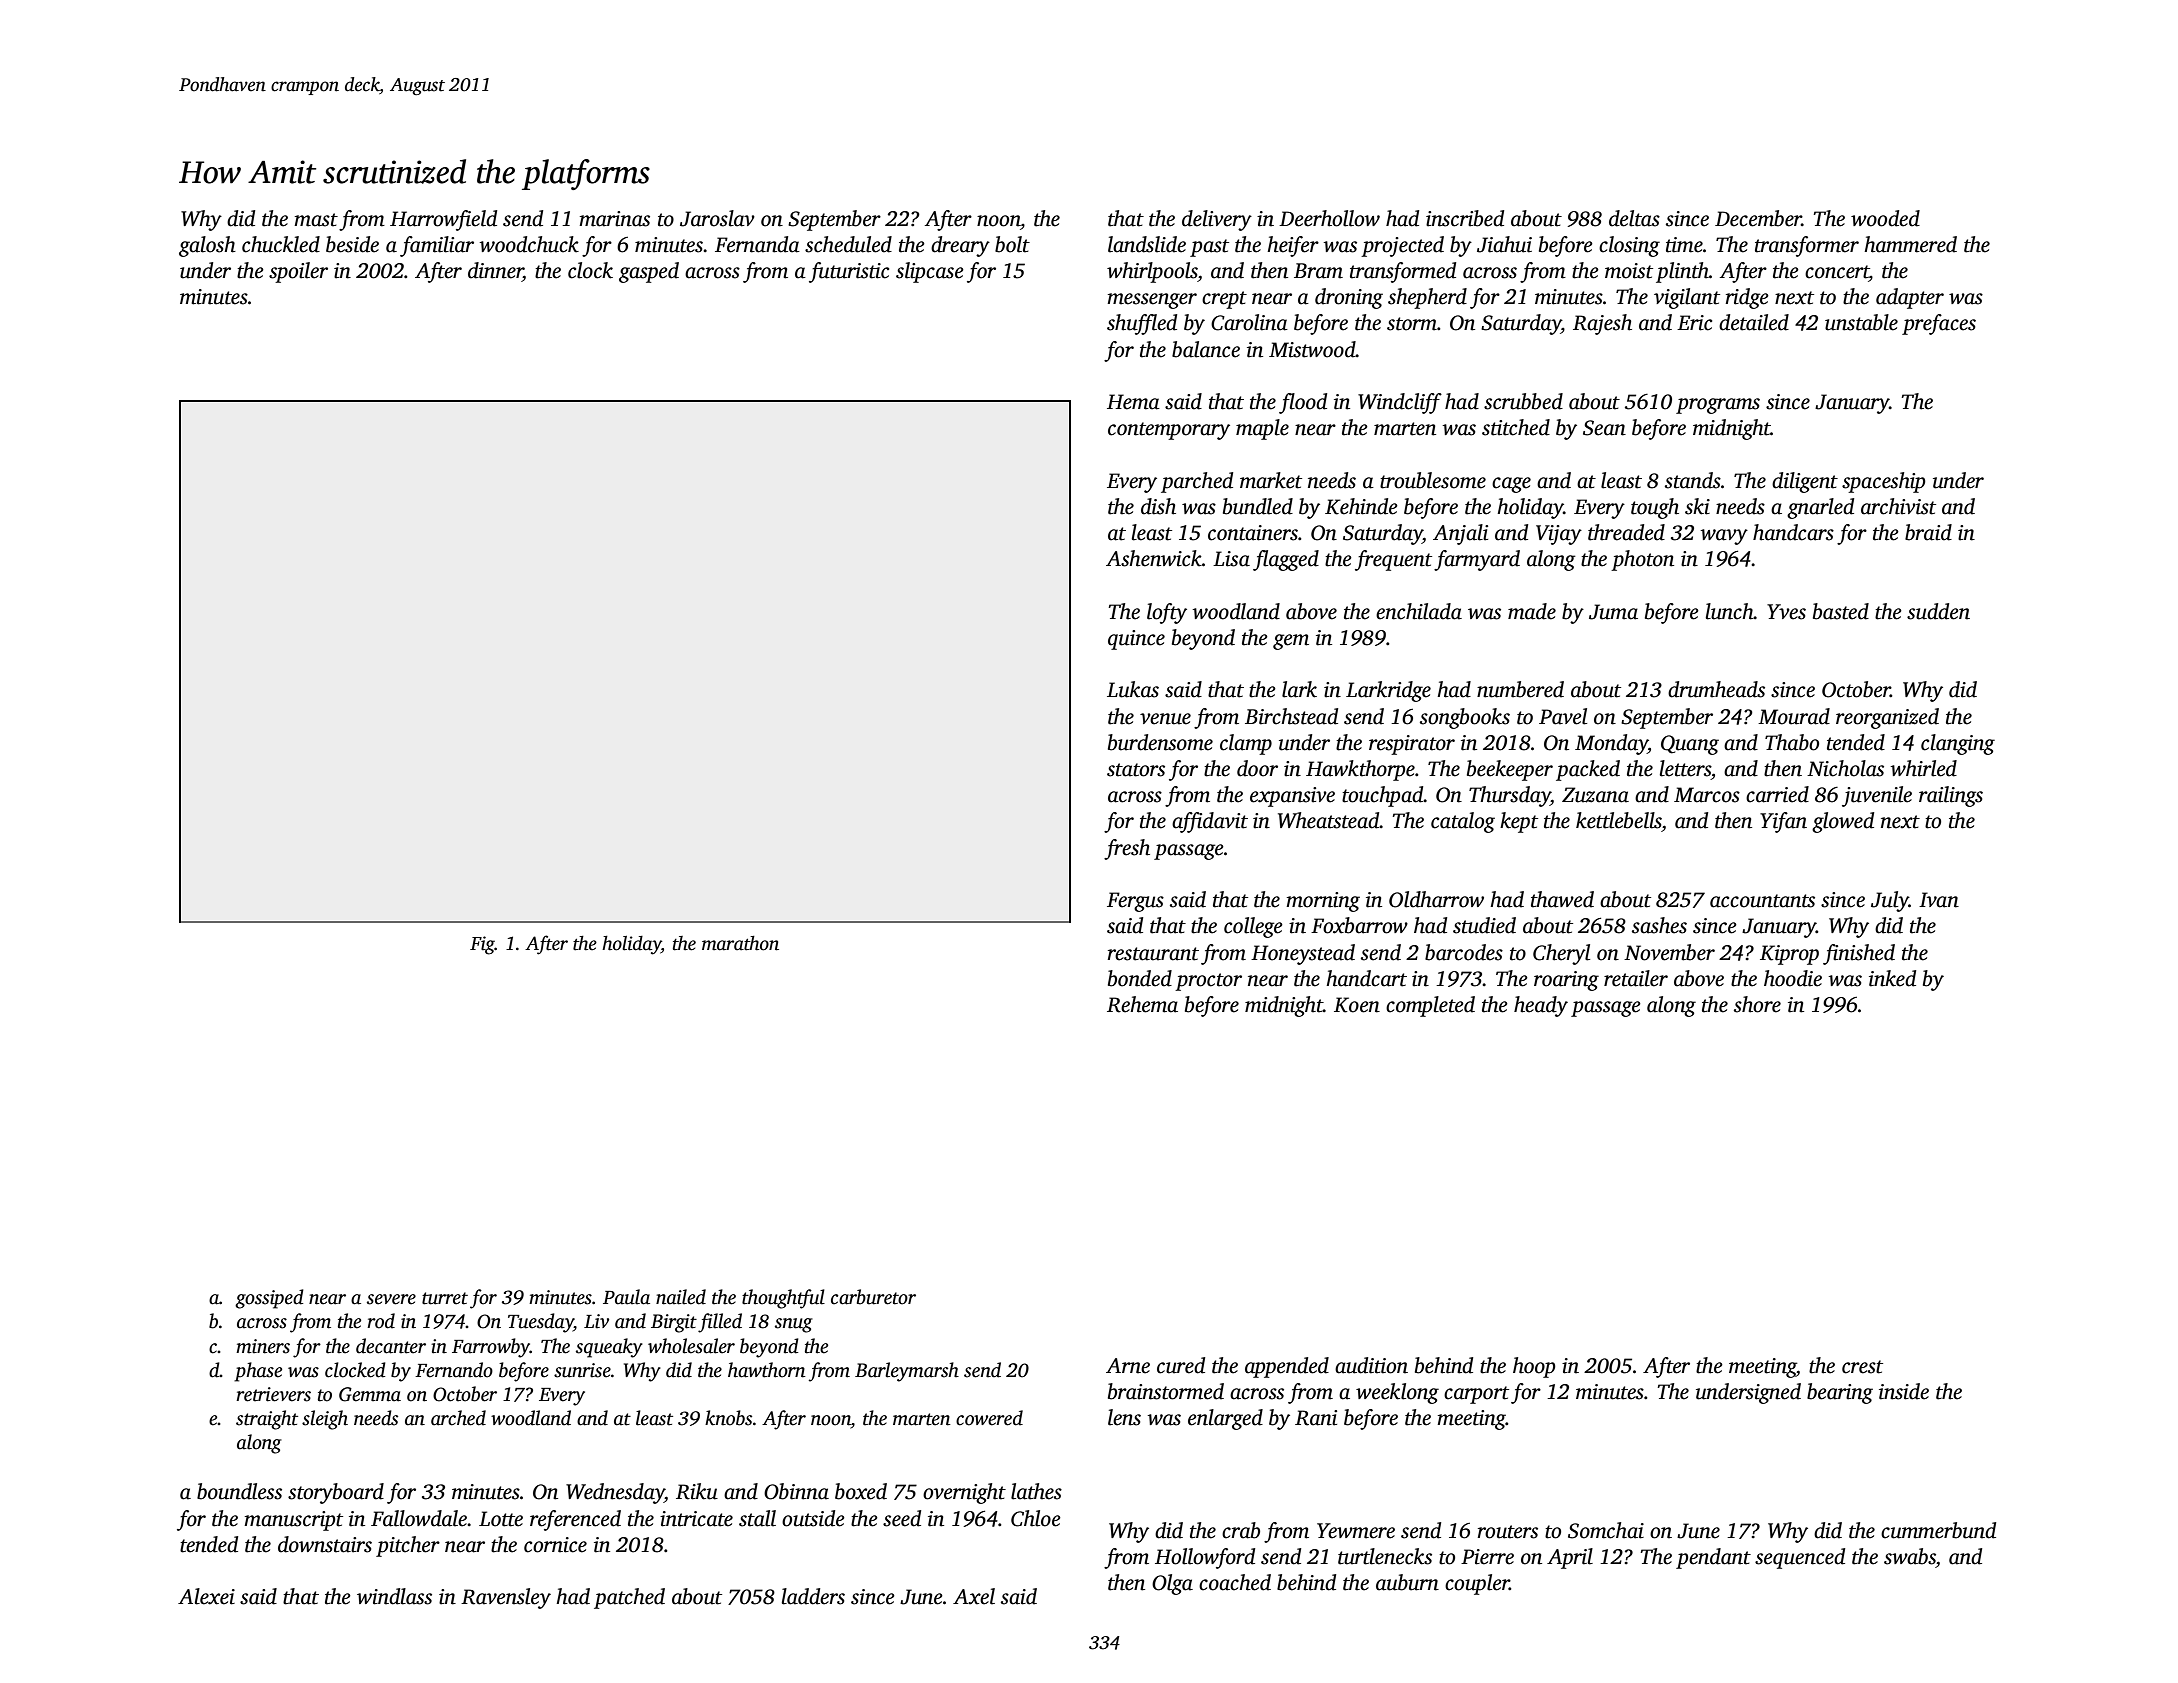  What do you see at coordinates (1217, 220) in the image?
I see `delivery` at bounding box center [1217, 220].
